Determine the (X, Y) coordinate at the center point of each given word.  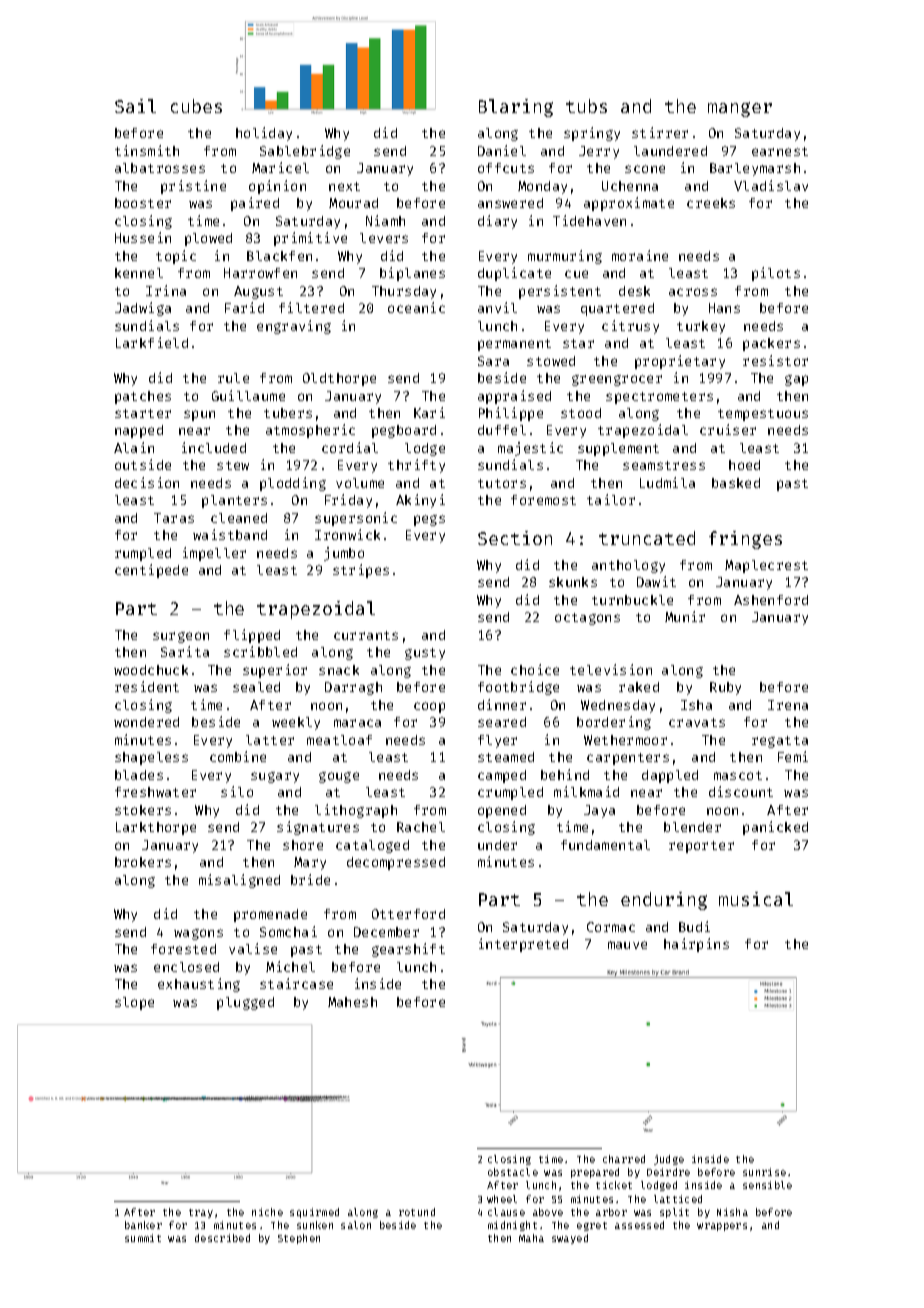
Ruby (725, 688)
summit (143, 1238)
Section (515, 538)
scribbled (260, 651)
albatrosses (160, 168)
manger (740, 109)
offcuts (506, 168)
